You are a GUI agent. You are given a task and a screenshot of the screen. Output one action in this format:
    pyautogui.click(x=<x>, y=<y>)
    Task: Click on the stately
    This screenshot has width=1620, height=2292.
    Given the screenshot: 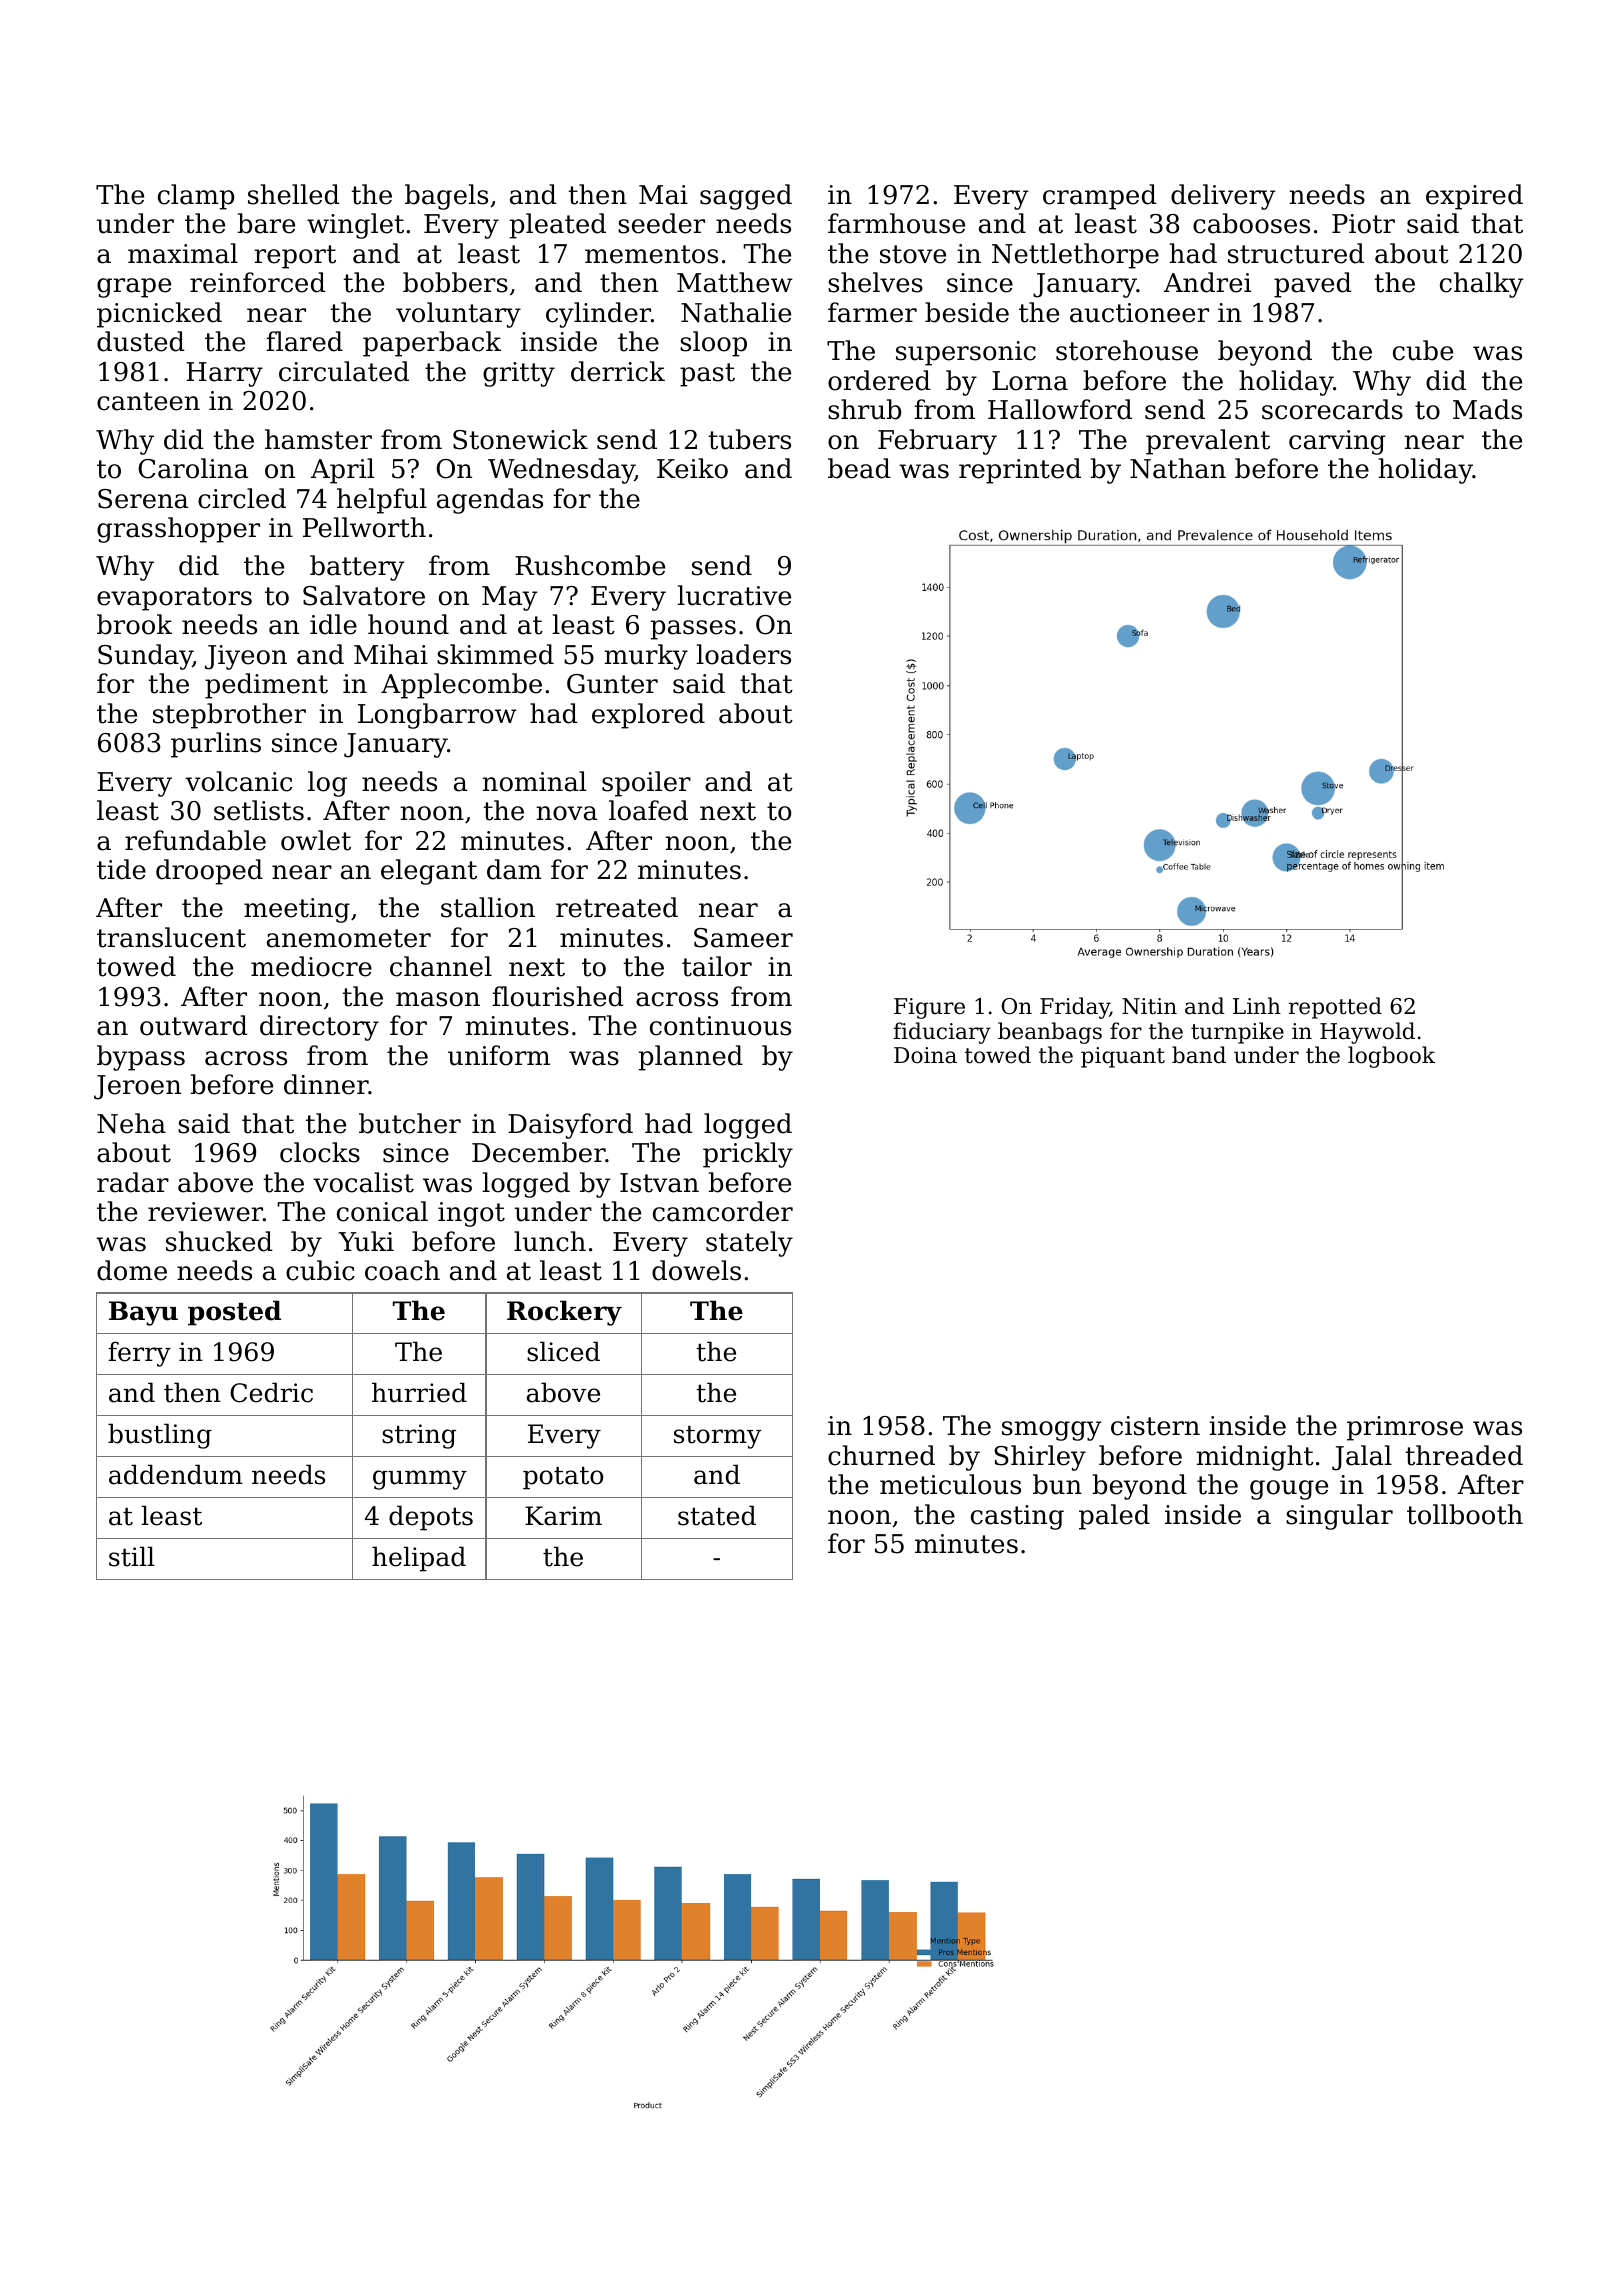 What is the action you would take?
    pyautogui.click(x=749, y=1244)
